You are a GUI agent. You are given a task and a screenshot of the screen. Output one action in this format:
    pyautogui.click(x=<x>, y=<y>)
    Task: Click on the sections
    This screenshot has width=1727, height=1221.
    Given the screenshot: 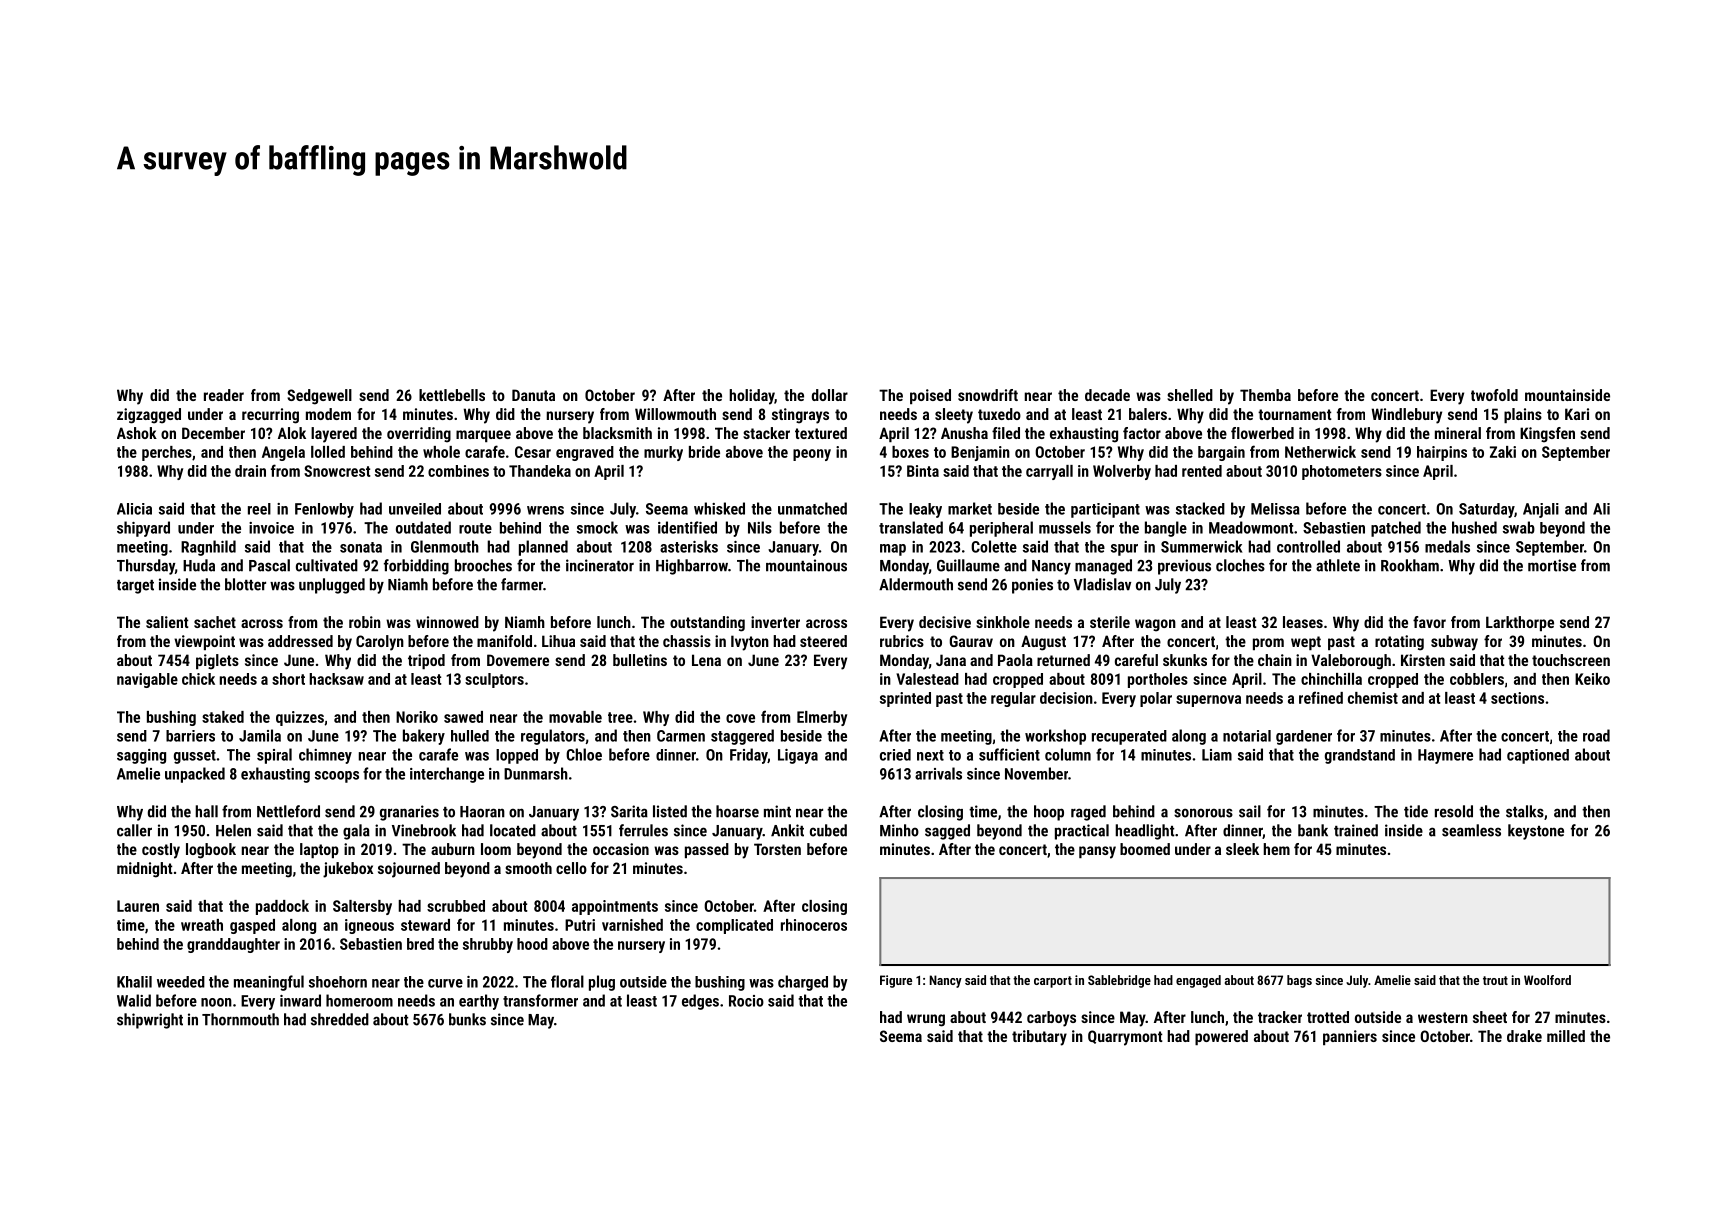 What is the action you would take?
    pyautogui.click(x=1517, y=698)
